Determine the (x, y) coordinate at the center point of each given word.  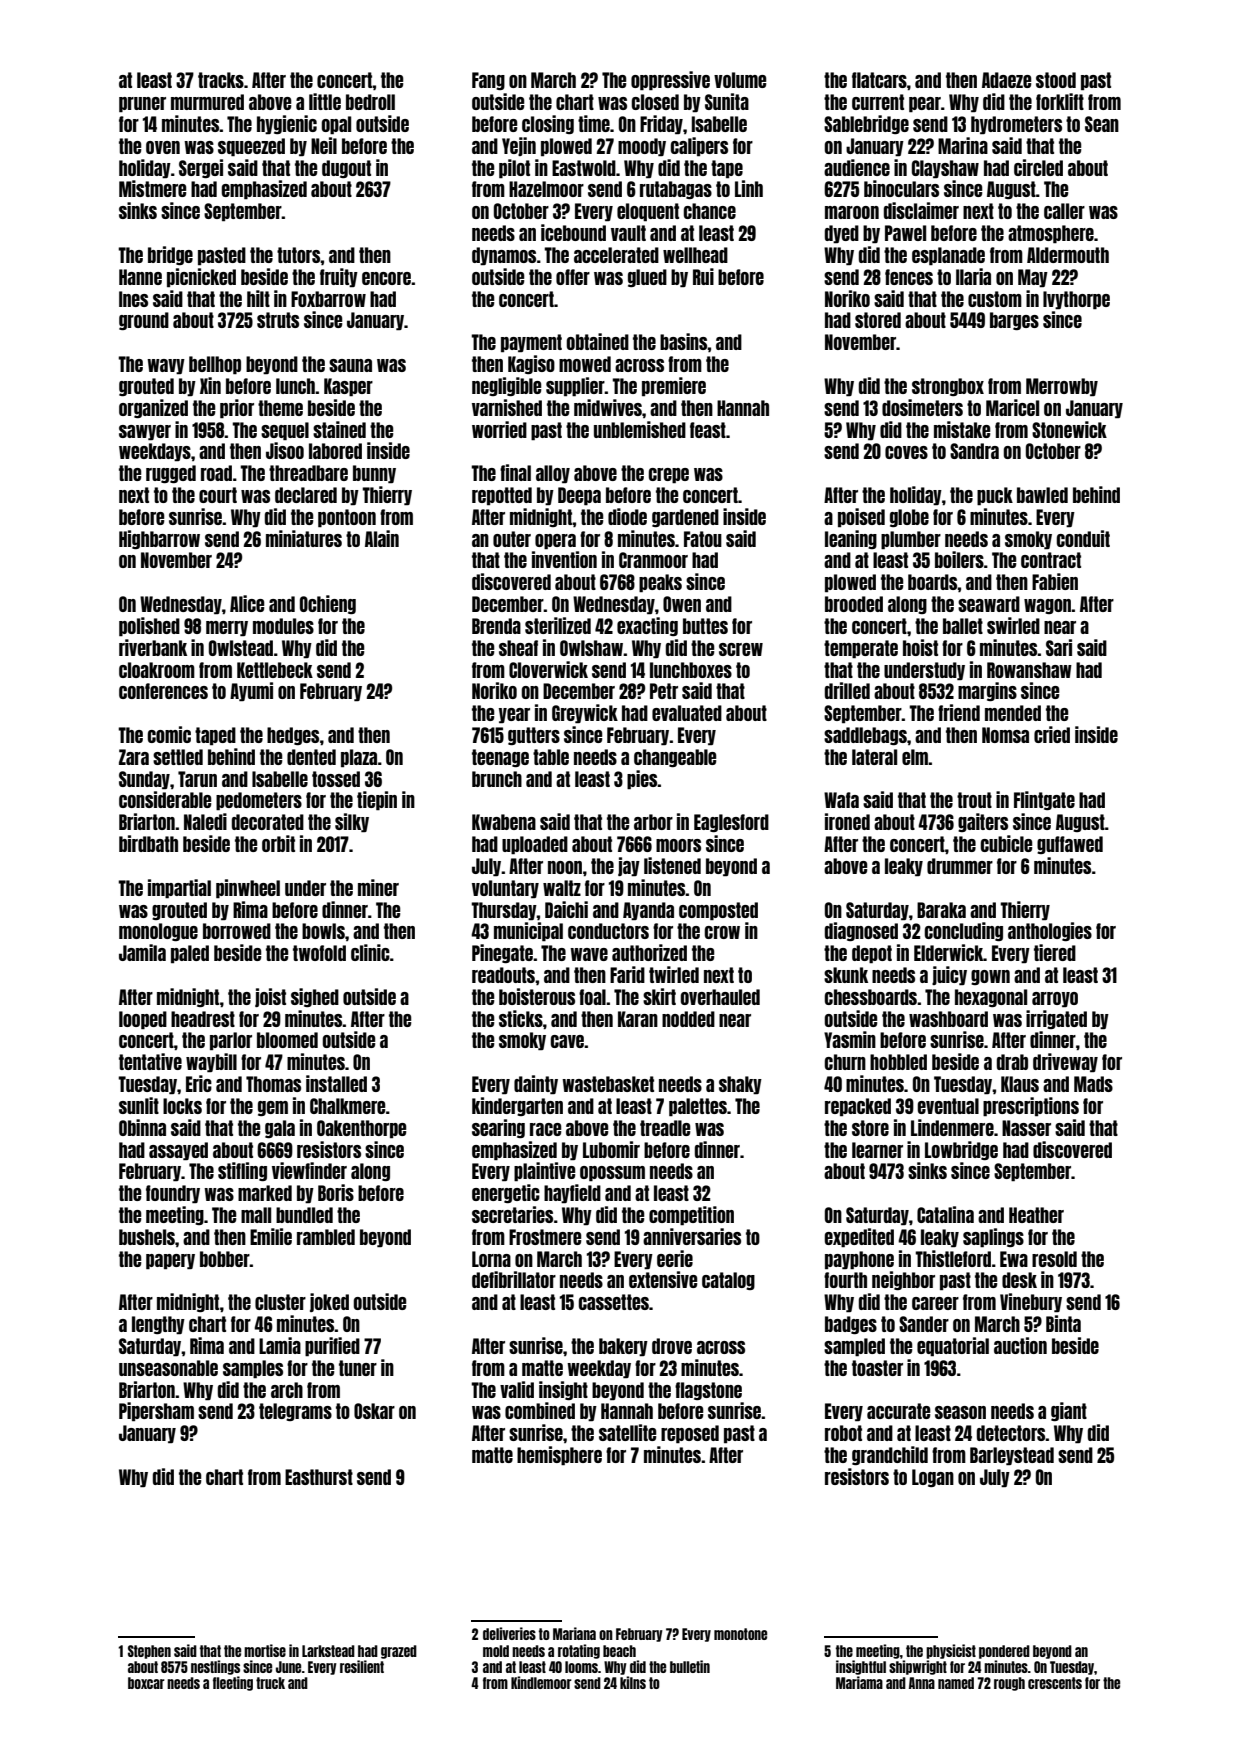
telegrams (295, 1412)
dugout (346, 169)
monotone (740, 1634)
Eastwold (584, 168)
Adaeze (1007, 80)
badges (851, 1325)
